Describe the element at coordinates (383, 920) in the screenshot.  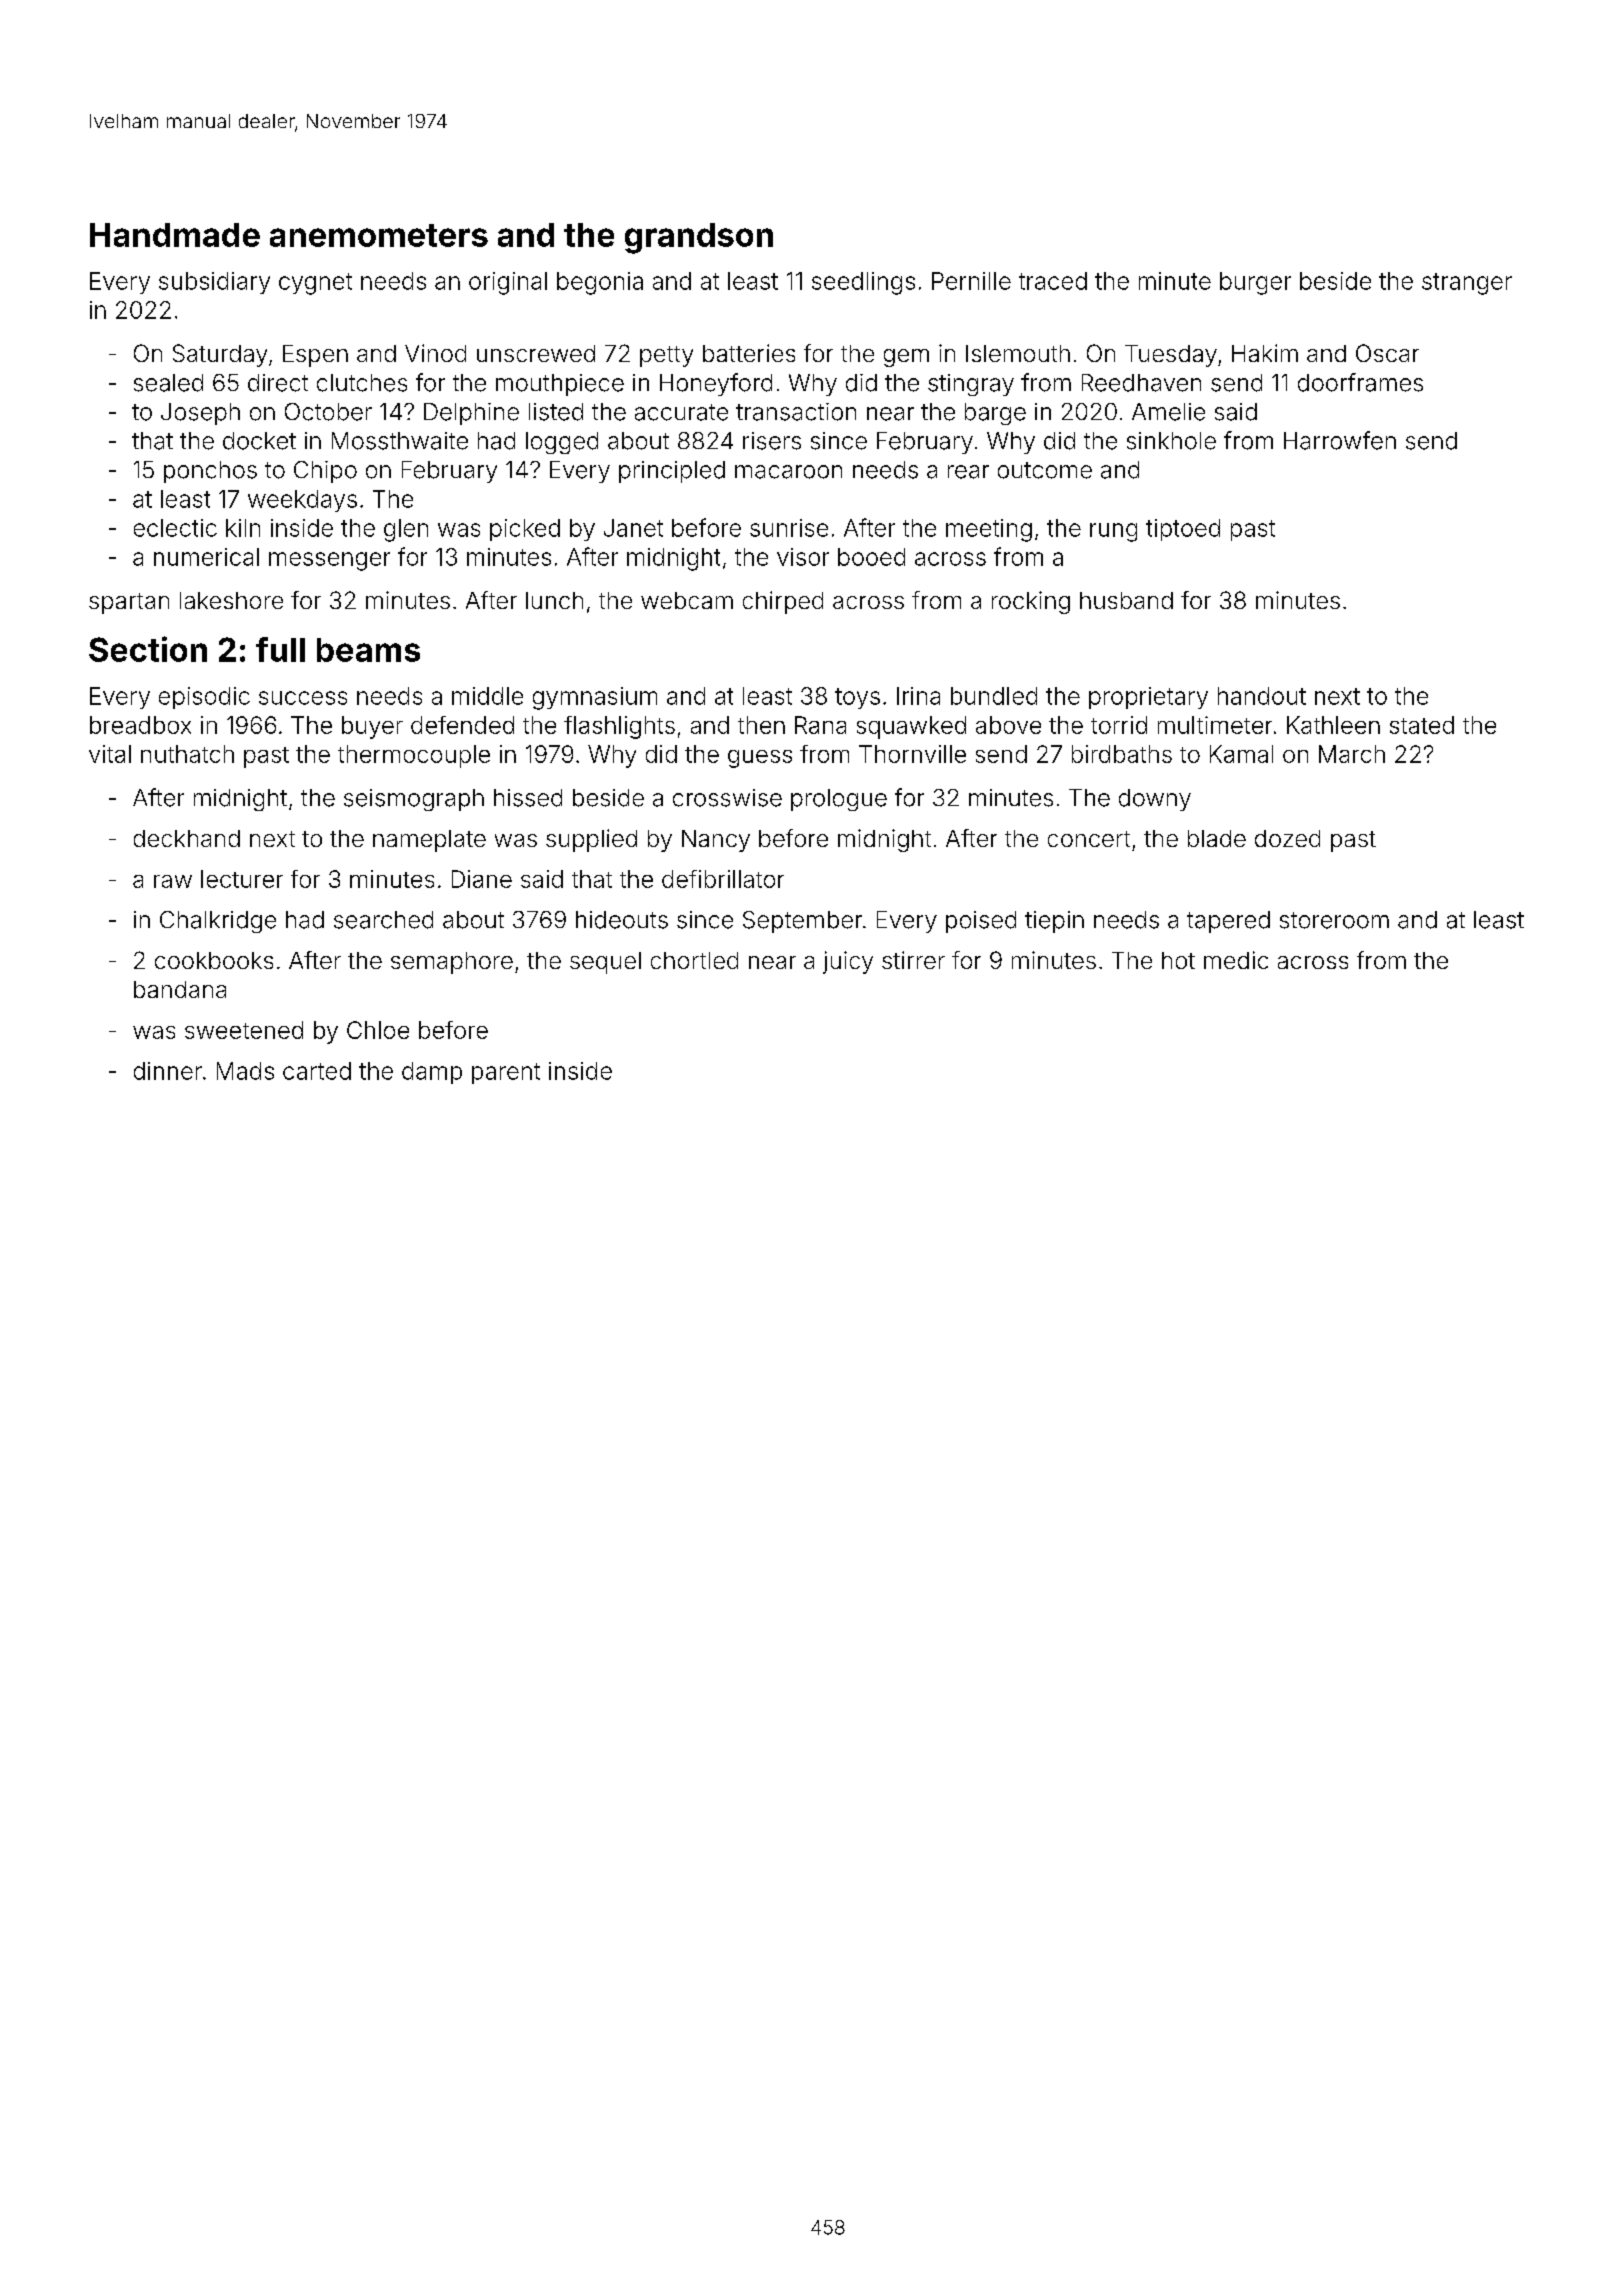
I see `searched` at that location.
